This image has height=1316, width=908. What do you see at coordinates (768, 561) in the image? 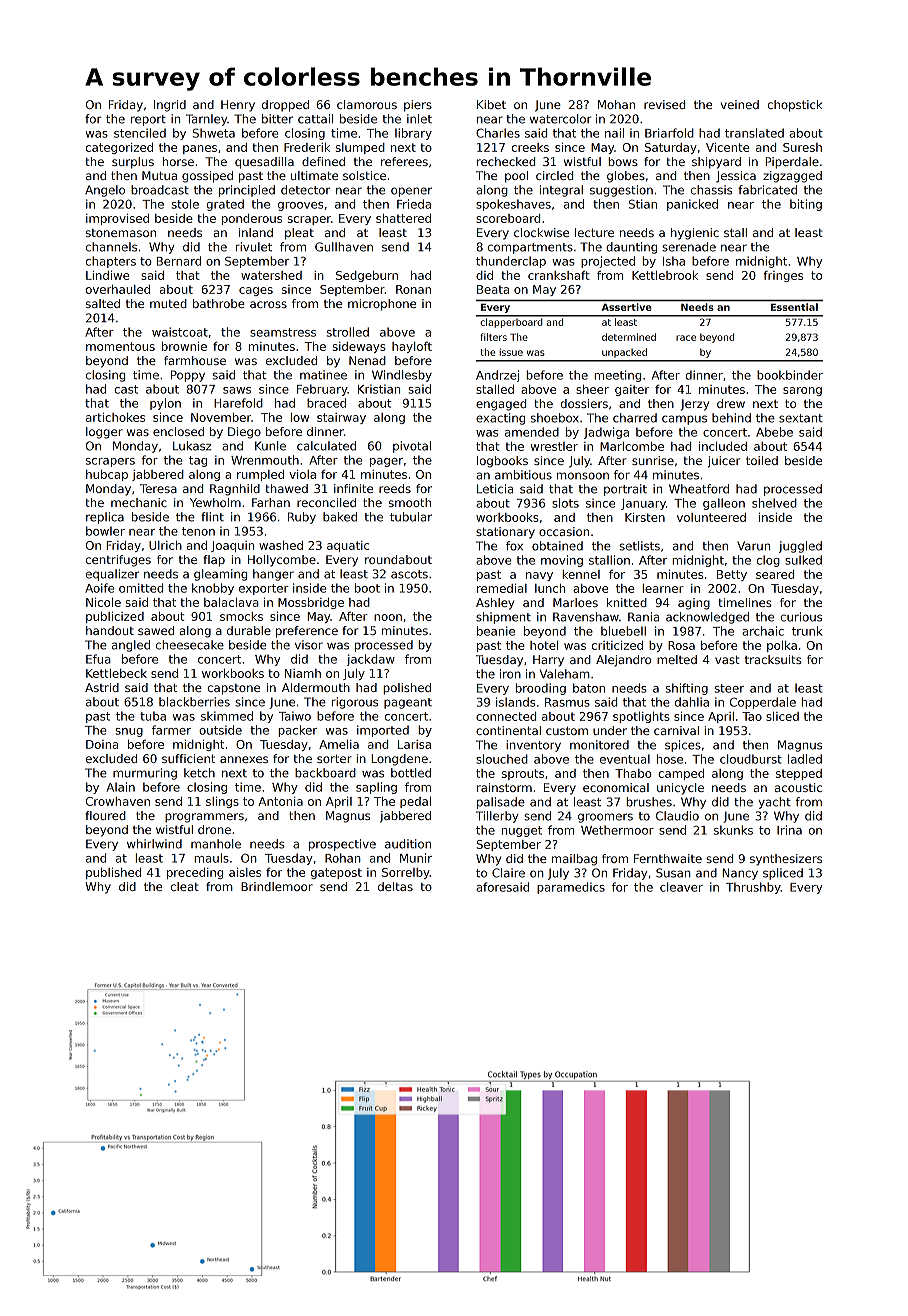
I see `clog` at bounding box center [768, 561].
